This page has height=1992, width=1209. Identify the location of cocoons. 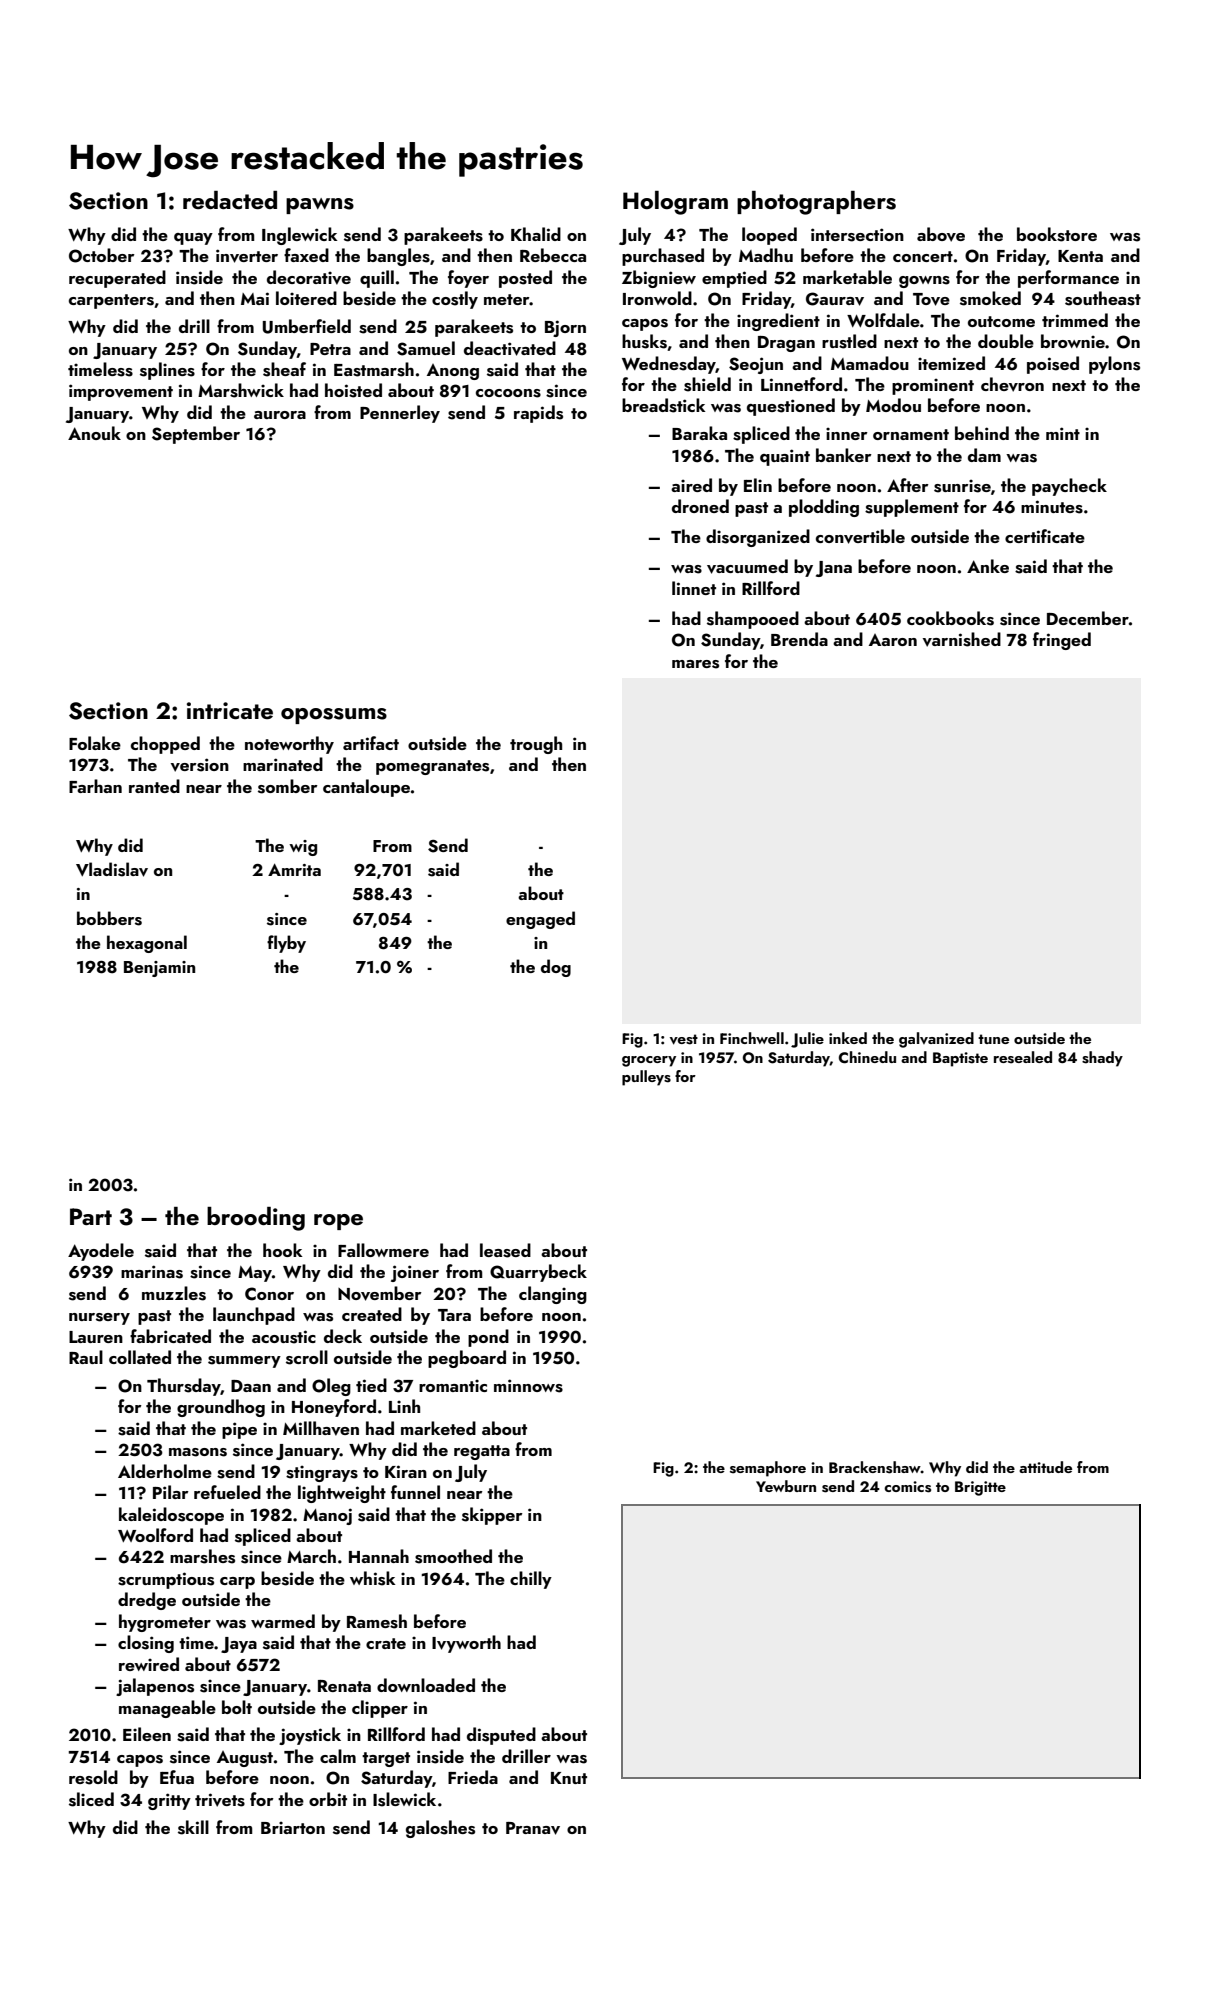
(508, 393).
